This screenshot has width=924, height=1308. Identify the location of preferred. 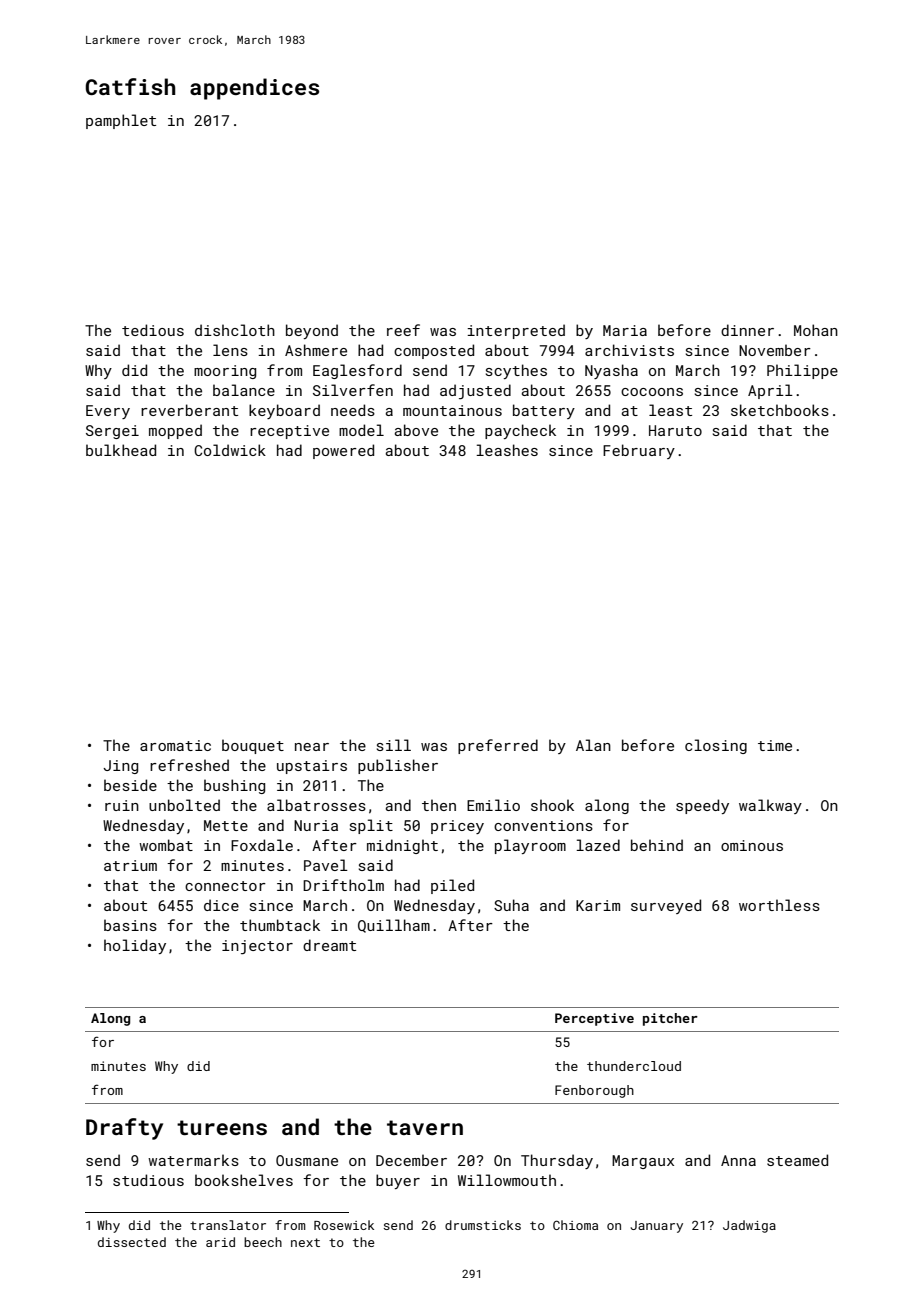
(498, 746).
